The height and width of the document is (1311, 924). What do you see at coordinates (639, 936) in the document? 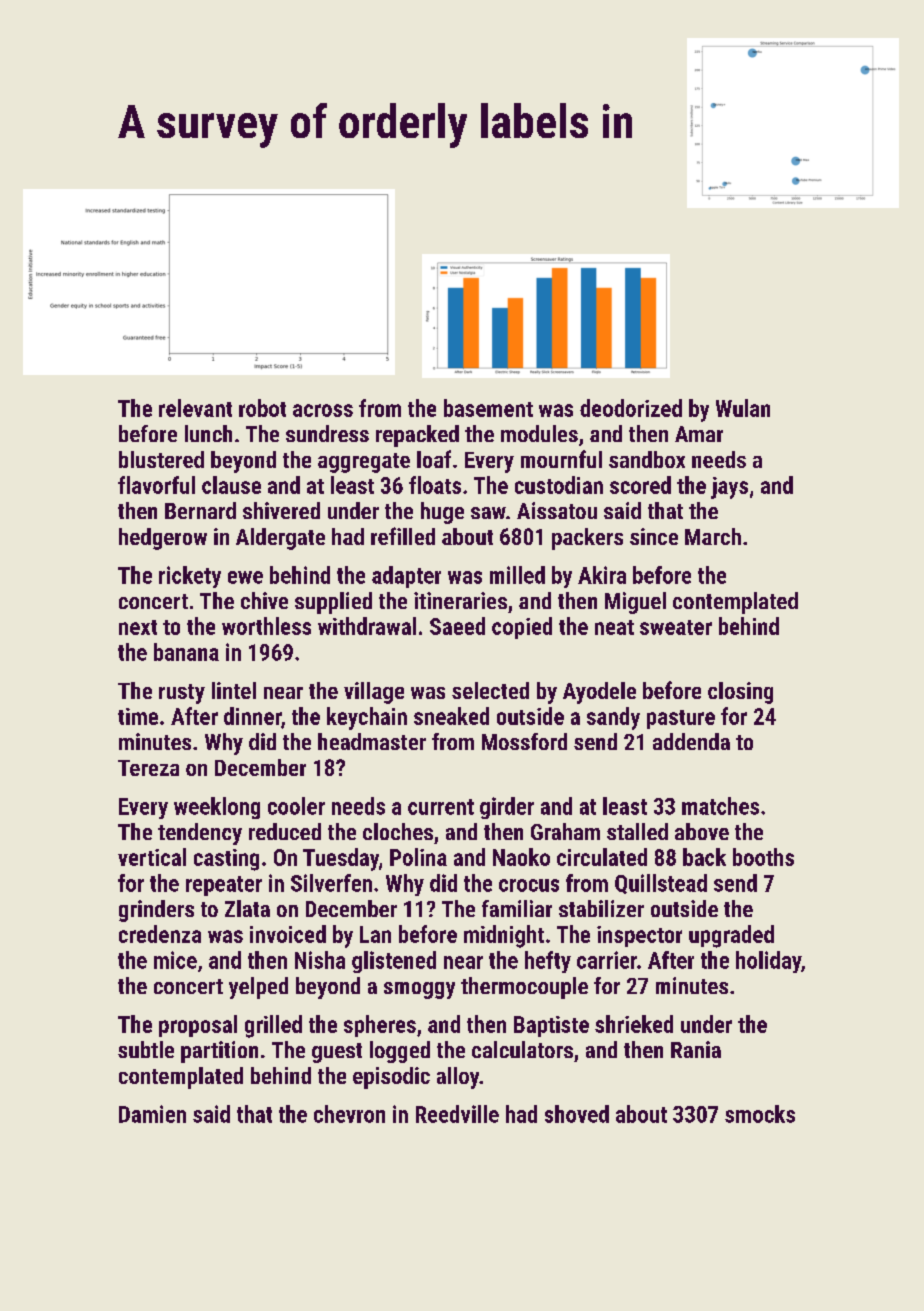
I see `inspector` at bounding box center [639, 936].
